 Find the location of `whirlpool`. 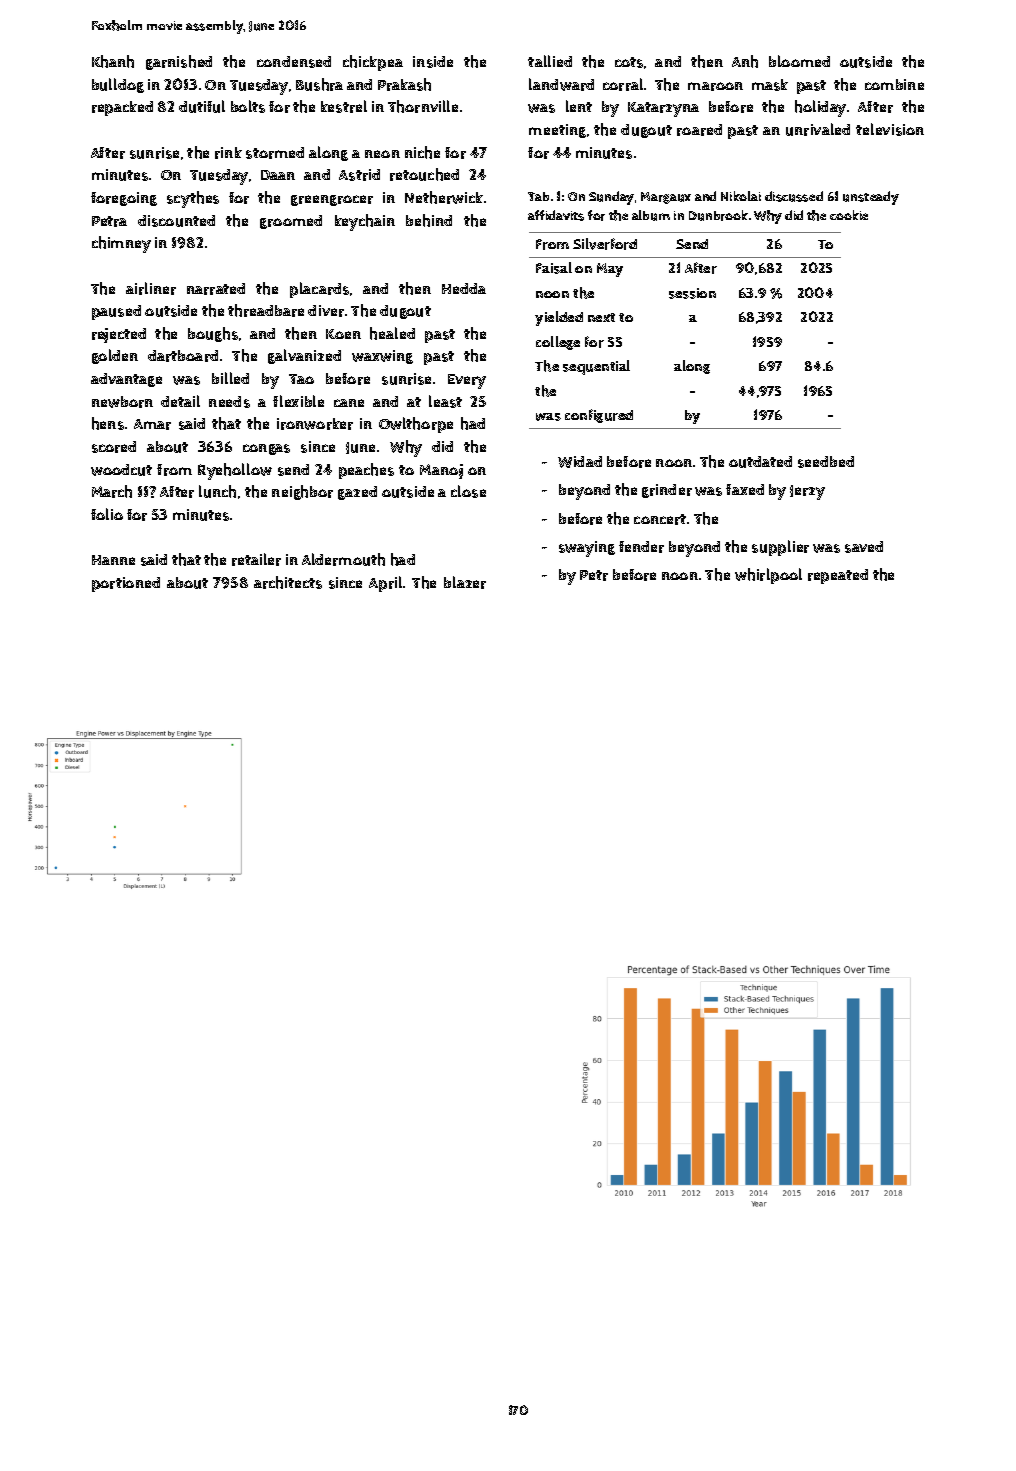

whirlpool is located at coordinates (768, 576).
